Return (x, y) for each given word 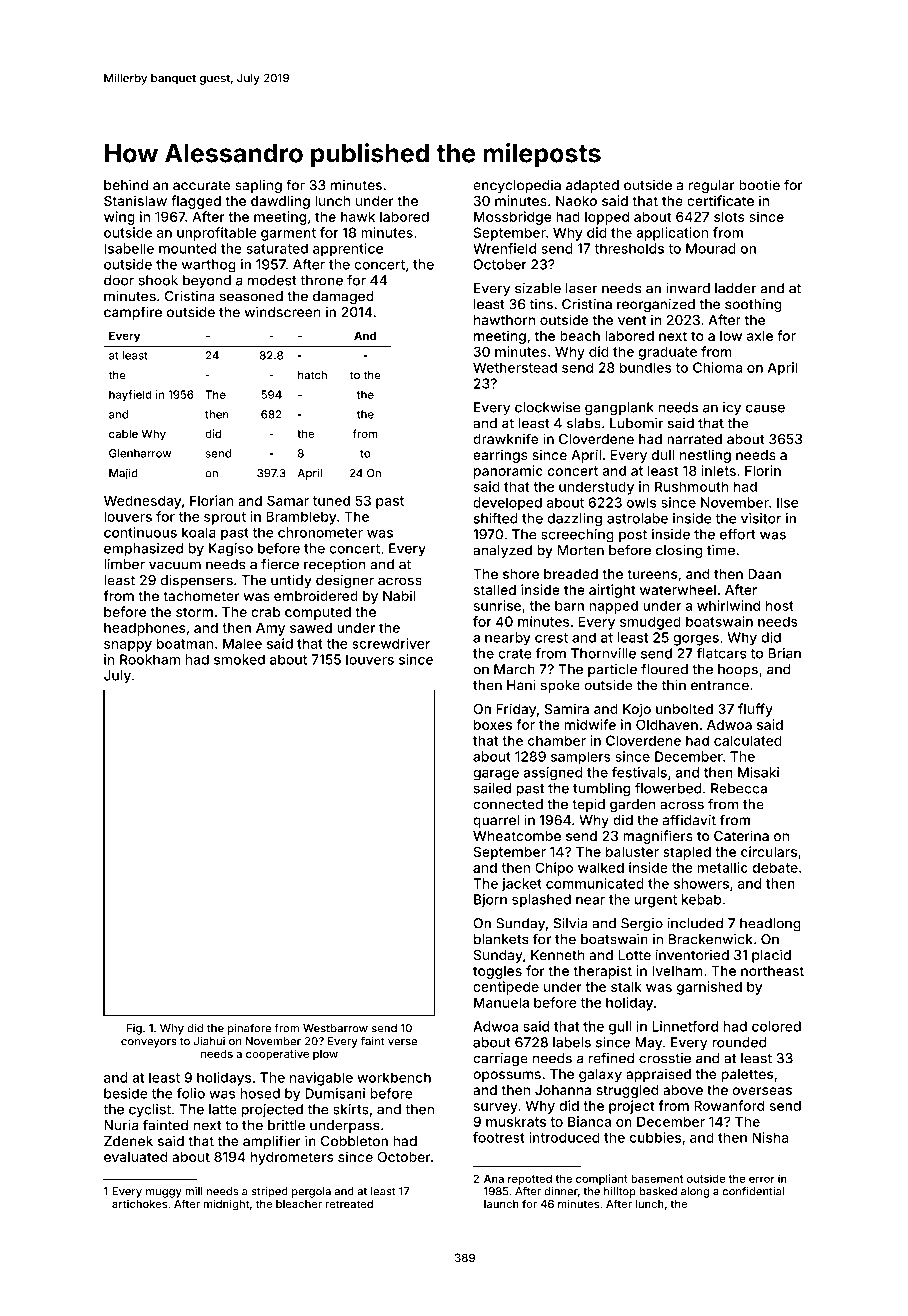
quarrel (496, 821)
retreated (349, 1204)
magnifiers (658, 837)
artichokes (139, 1203)
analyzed (502, 551)
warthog (209, 266)
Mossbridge (513, 218)
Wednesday (142, 502)
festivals (639, 772)
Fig (134, 1029)
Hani (521, 685)
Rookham (150, 659)
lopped (607, 218)
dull (663, 454)
